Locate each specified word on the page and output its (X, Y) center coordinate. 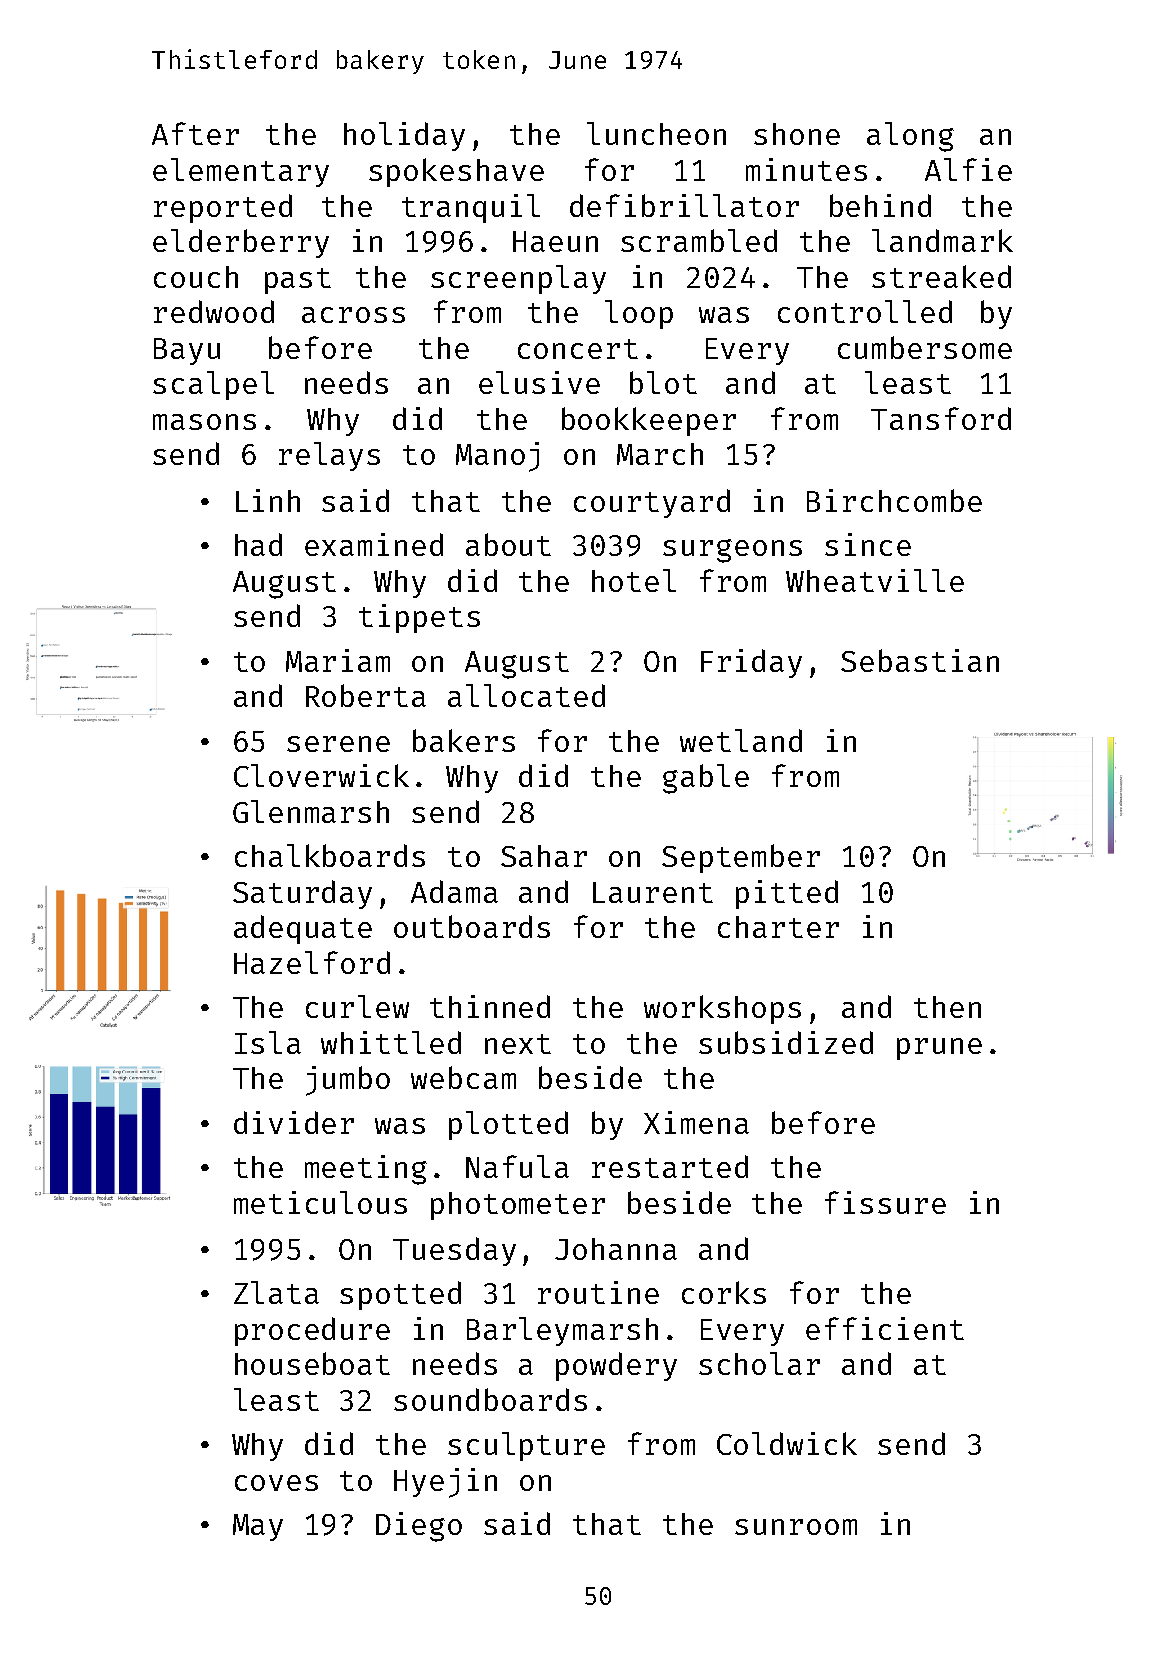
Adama (454, 891)
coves (276, 1483)
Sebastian (920, 660)
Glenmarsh (311, 811)
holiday (404, 136)
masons (204, 422)
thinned (490, 1006)
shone (797, 134)
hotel (634, 580)
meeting (366, 1170)
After (195, 133)
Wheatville (875, 580)
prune (939, 1049)
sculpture (526, 1446)
